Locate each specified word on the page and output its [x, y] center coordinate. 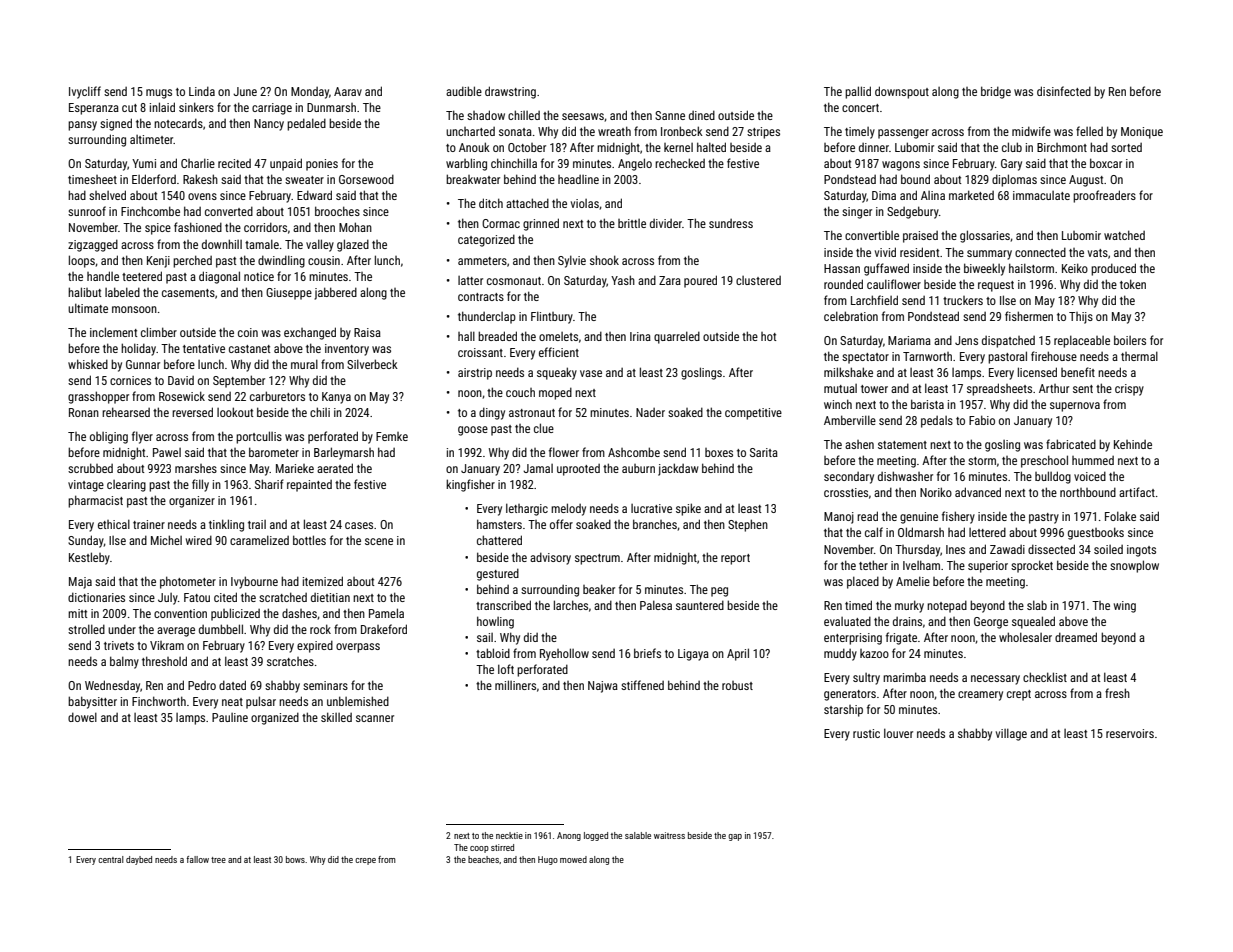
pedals [937, 422]
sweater [304, 180]
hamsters [499, 524]
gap [735, 837]
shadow [486, 115]
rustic [866, 733]
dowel [82, 717]
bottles [309, 540]
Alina [933, 195]
